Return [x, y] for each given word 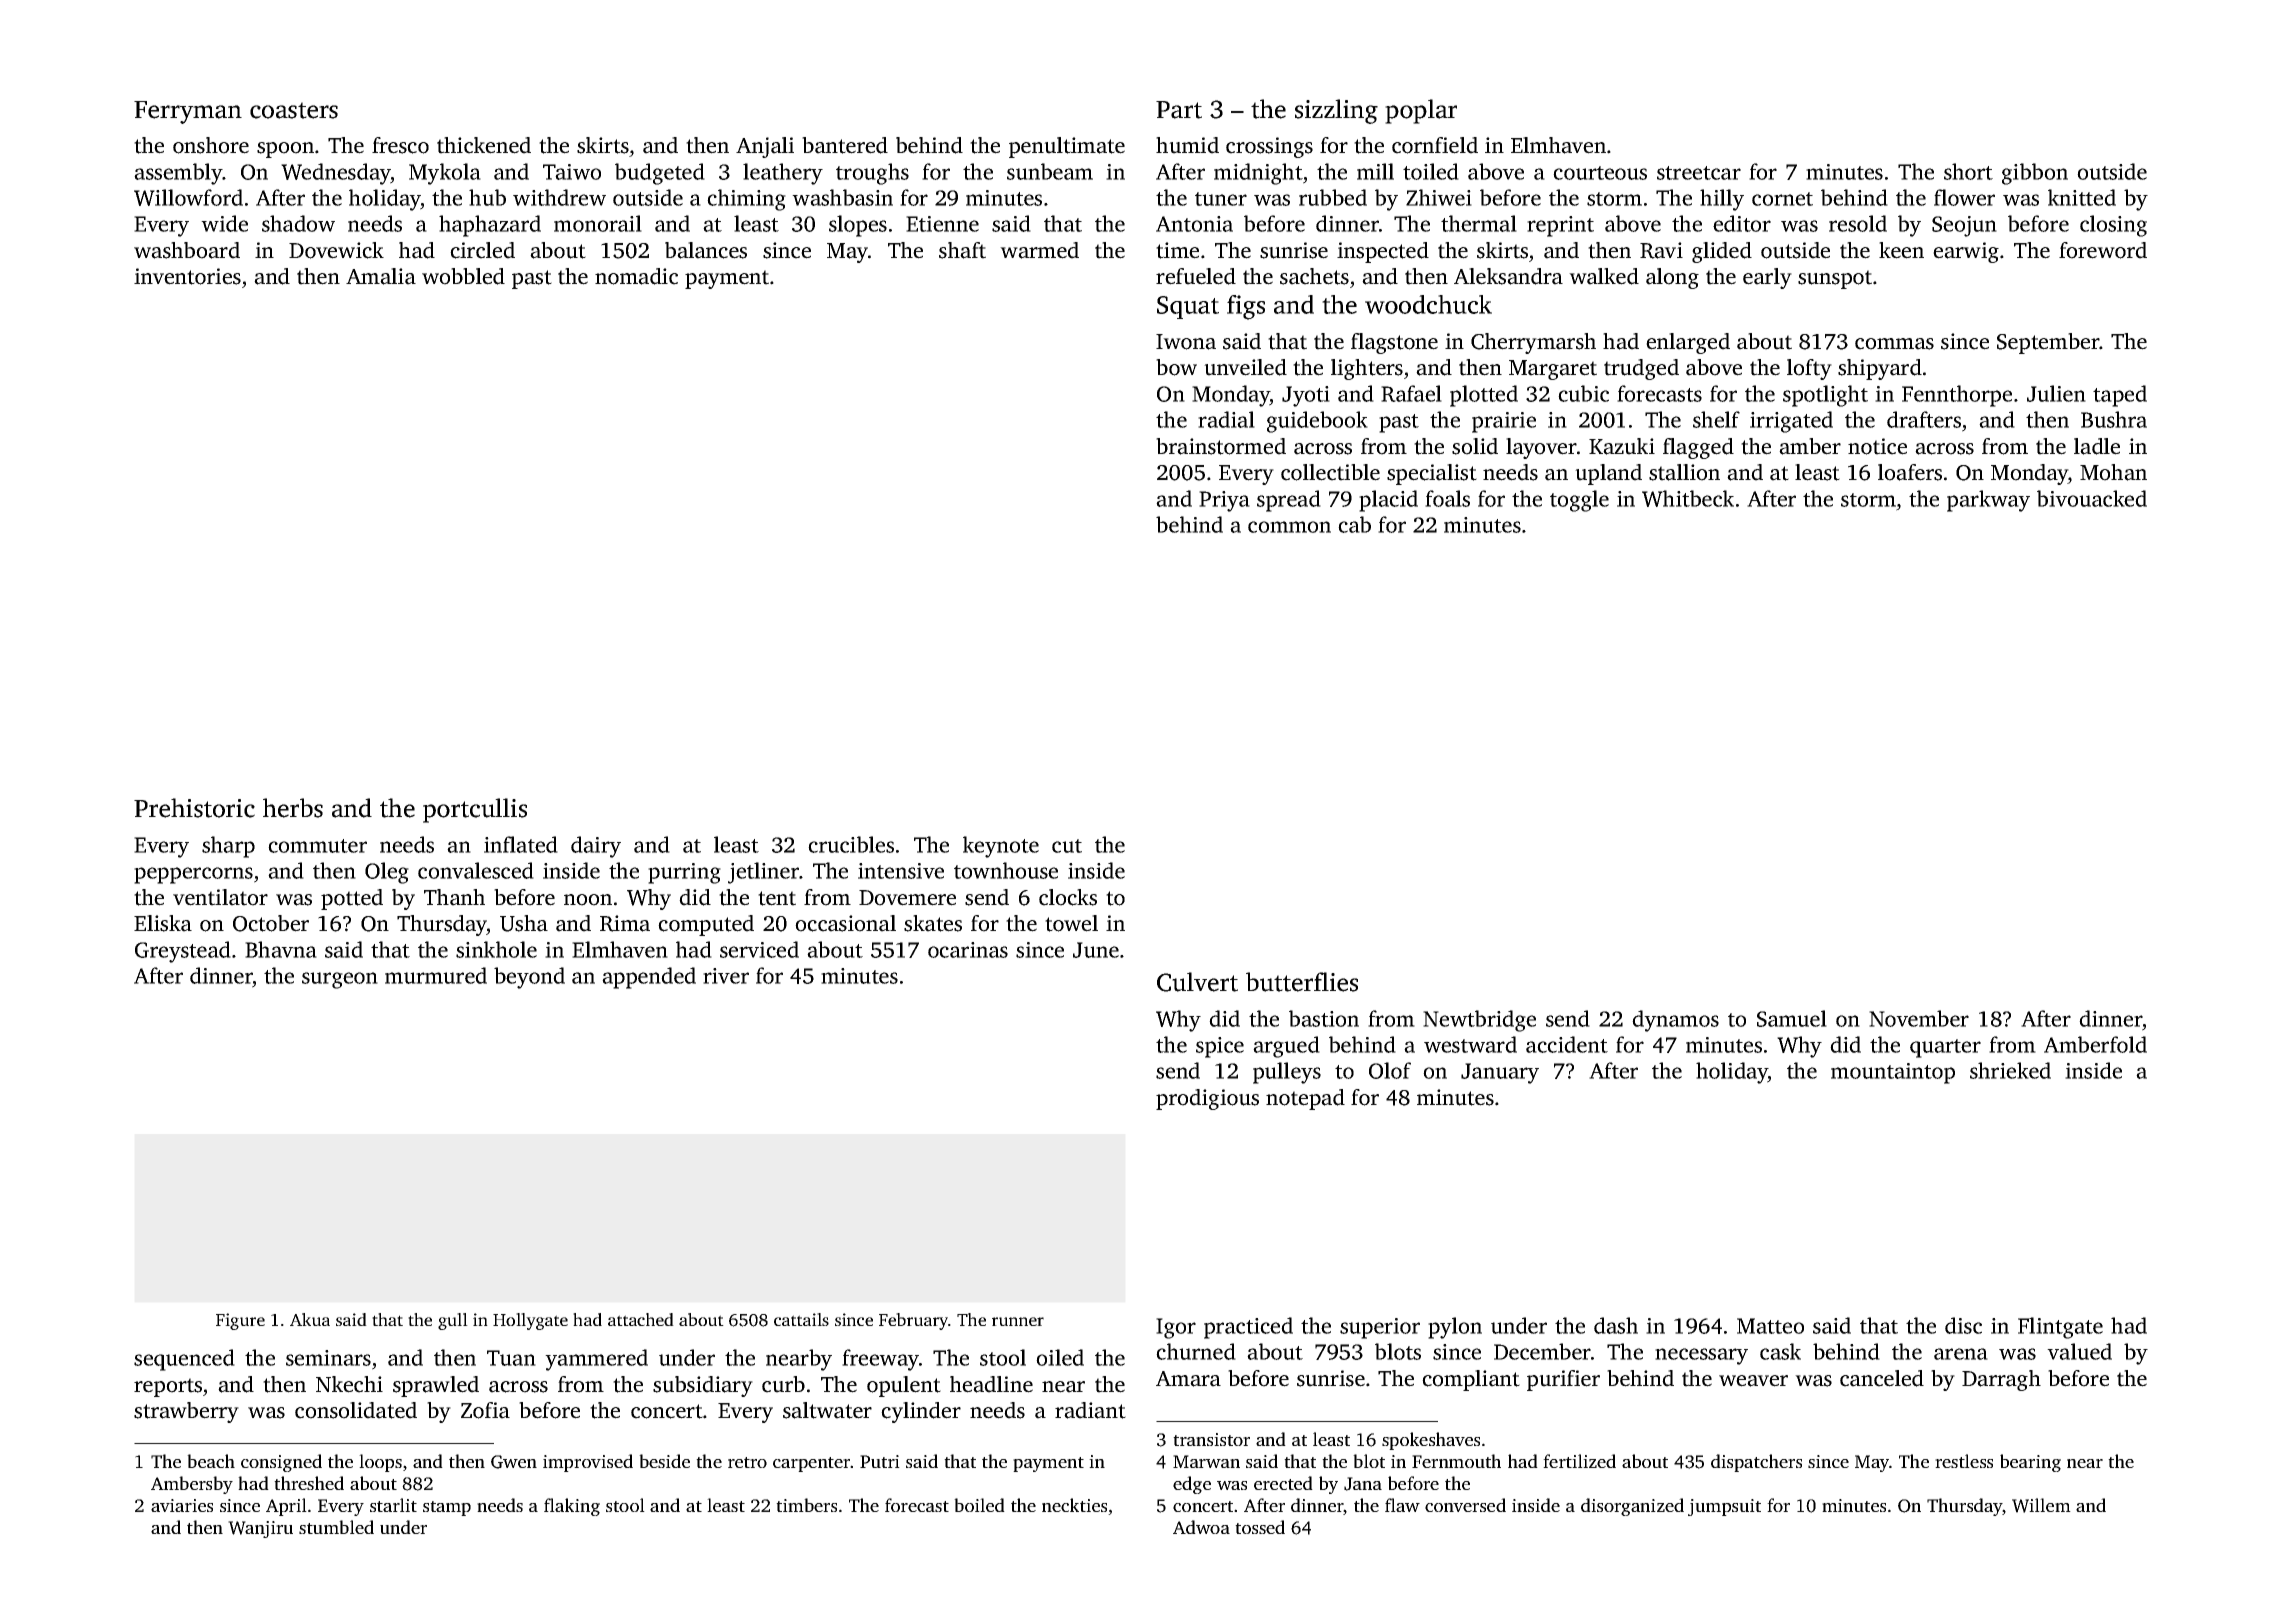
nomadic [636, 276]
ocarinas [968, 950]
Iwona [1186, 342]
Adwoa [1201, 1527]
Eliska [163, 923]
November [1919, 1018]
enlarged [1688, 343]
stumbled [336, 1527]
